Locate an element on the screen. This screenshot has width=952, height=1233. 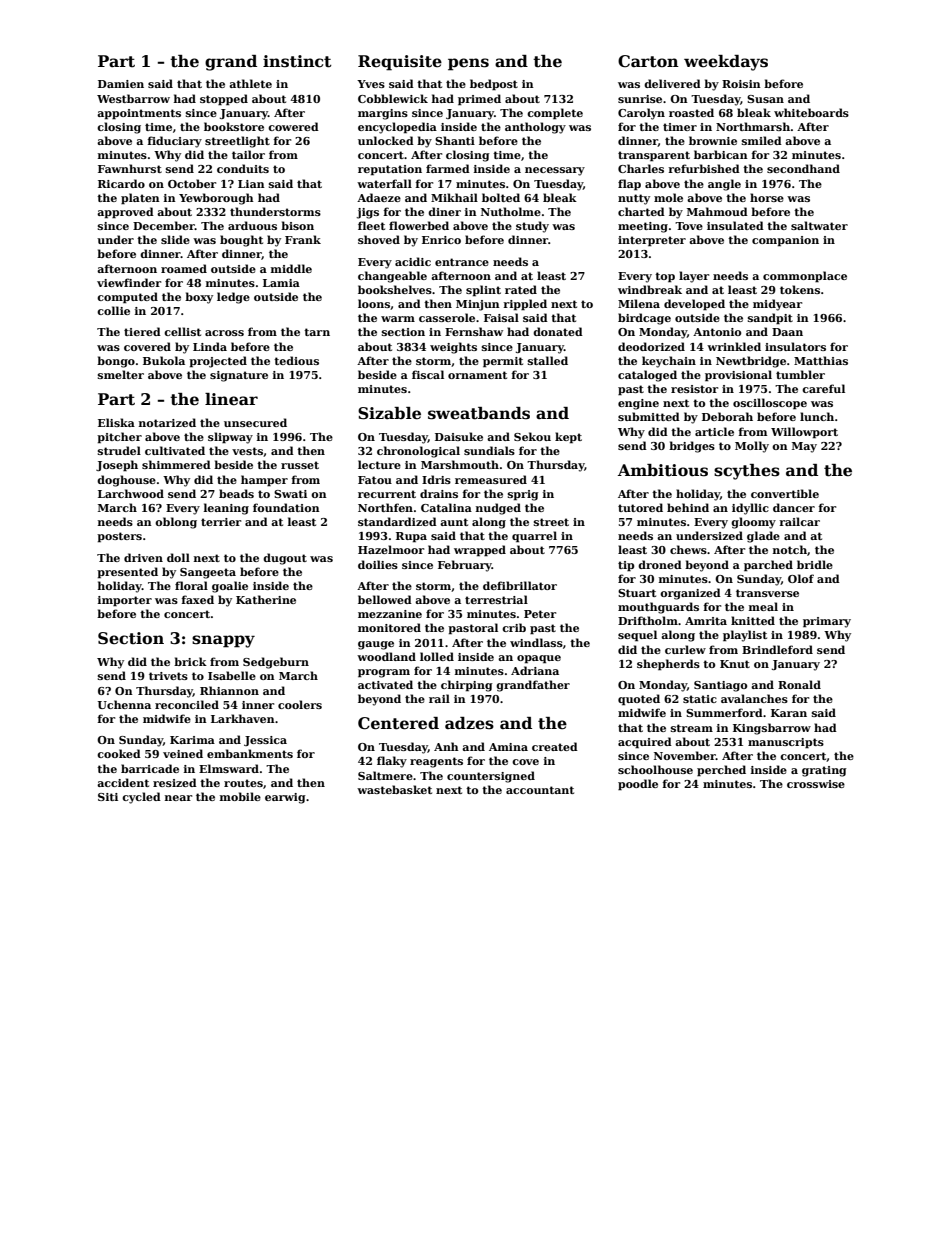
weekdays is located at coordinates (726, 63).
